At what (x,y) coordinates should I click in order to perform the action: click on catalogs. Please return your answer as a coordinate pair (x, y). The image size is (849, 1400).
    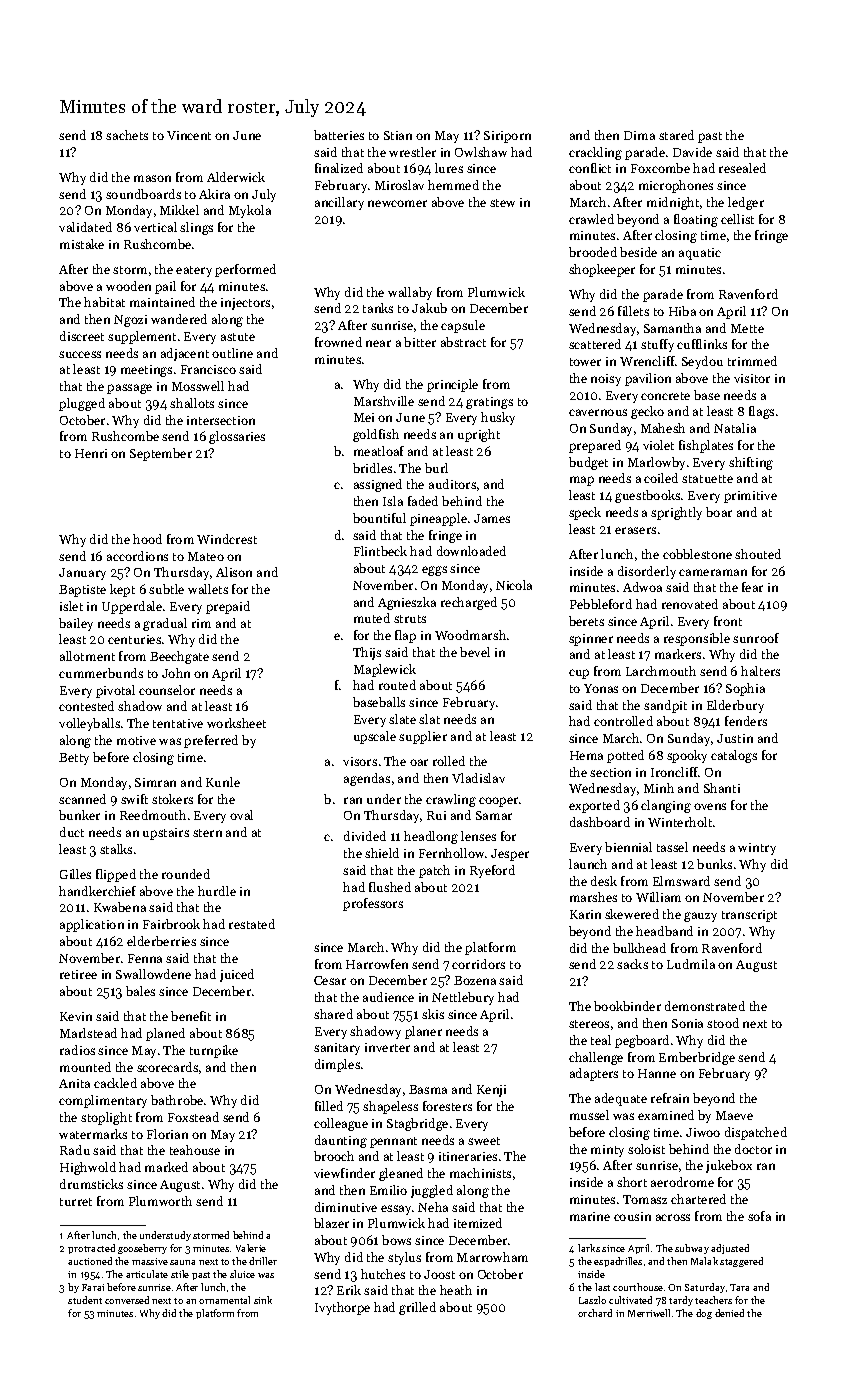
    Looking at the image, I should click on (734, 756).
